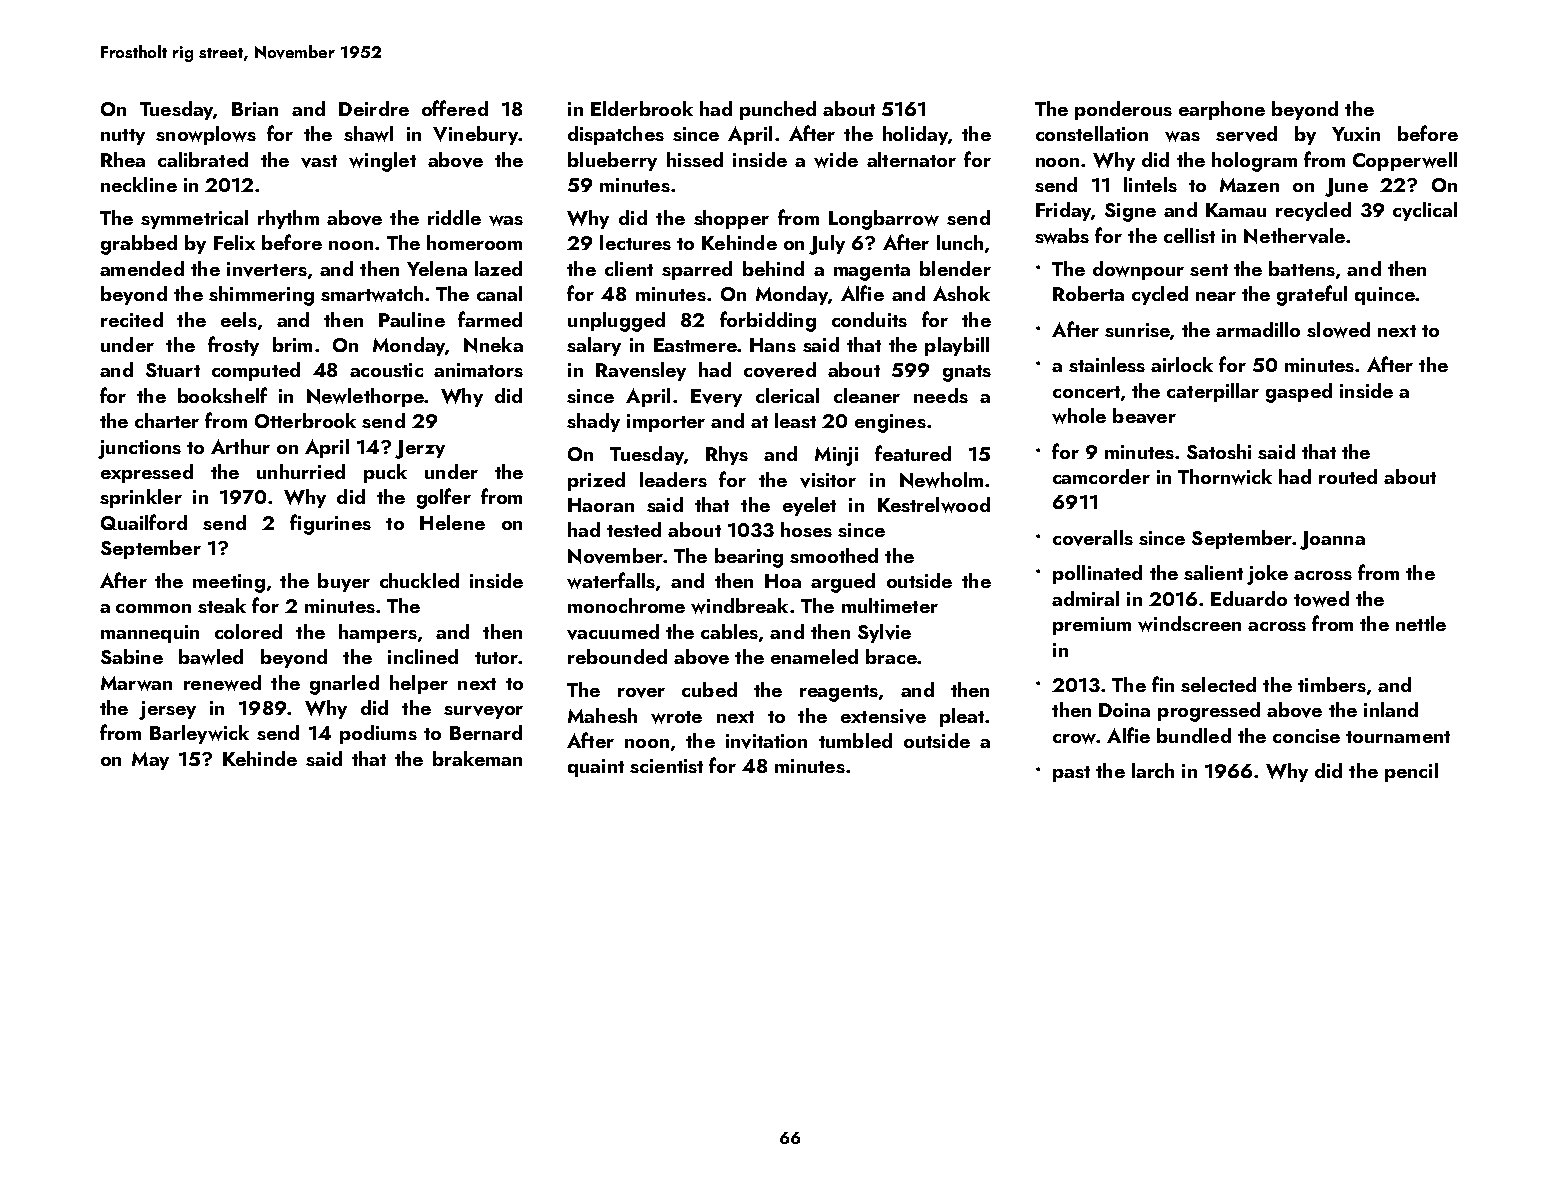 Image resolution: width=1558 pixels, height=1204 pixels. I want to click on Otterbrook, so click(305, 420).
